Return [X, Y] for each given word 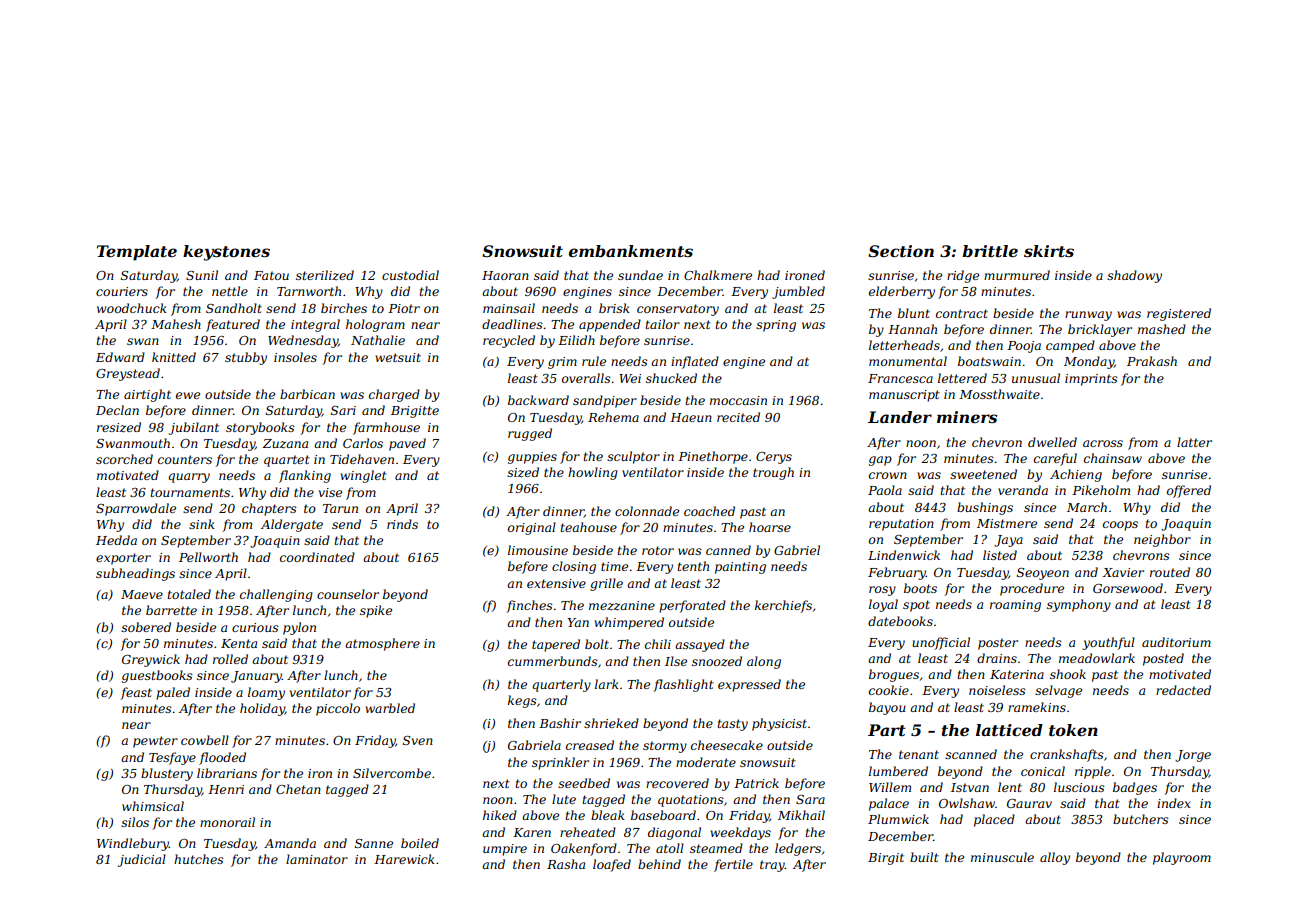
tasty [733, 725]
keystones [226, 253]
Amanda [290, 843]
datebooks [900, 621]
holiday [262, 709]
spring [776, 326]
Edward [120, 357]
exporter [123, 559]
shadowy [1134, 276]
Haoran [505, 275]
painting [740, 568]
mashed [1162, 329]
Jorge [1193, 756]
